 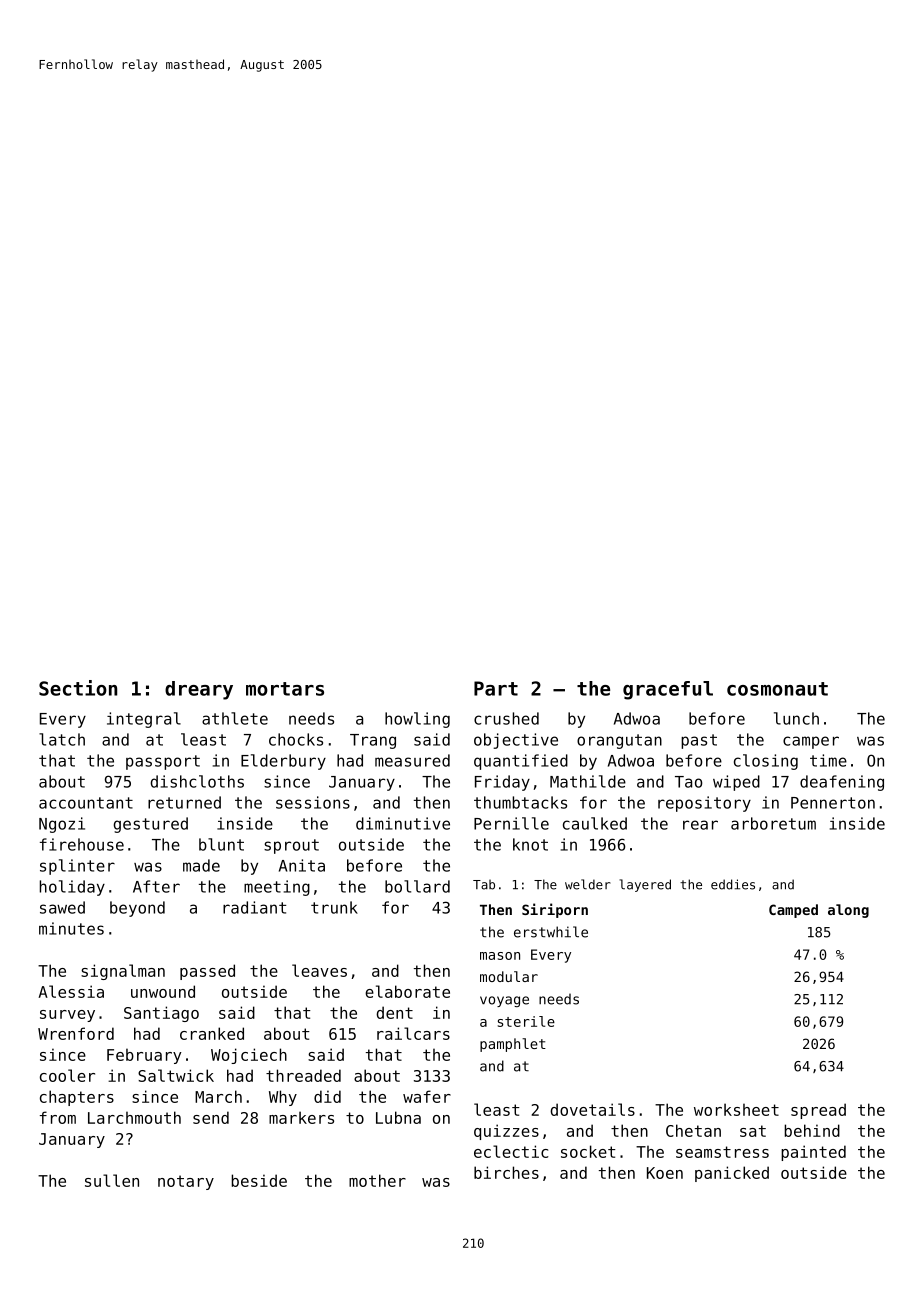 What do you see at coordinates (551, 932) in the document?
I see `erstwhile` at bounding box center [551, 932].
